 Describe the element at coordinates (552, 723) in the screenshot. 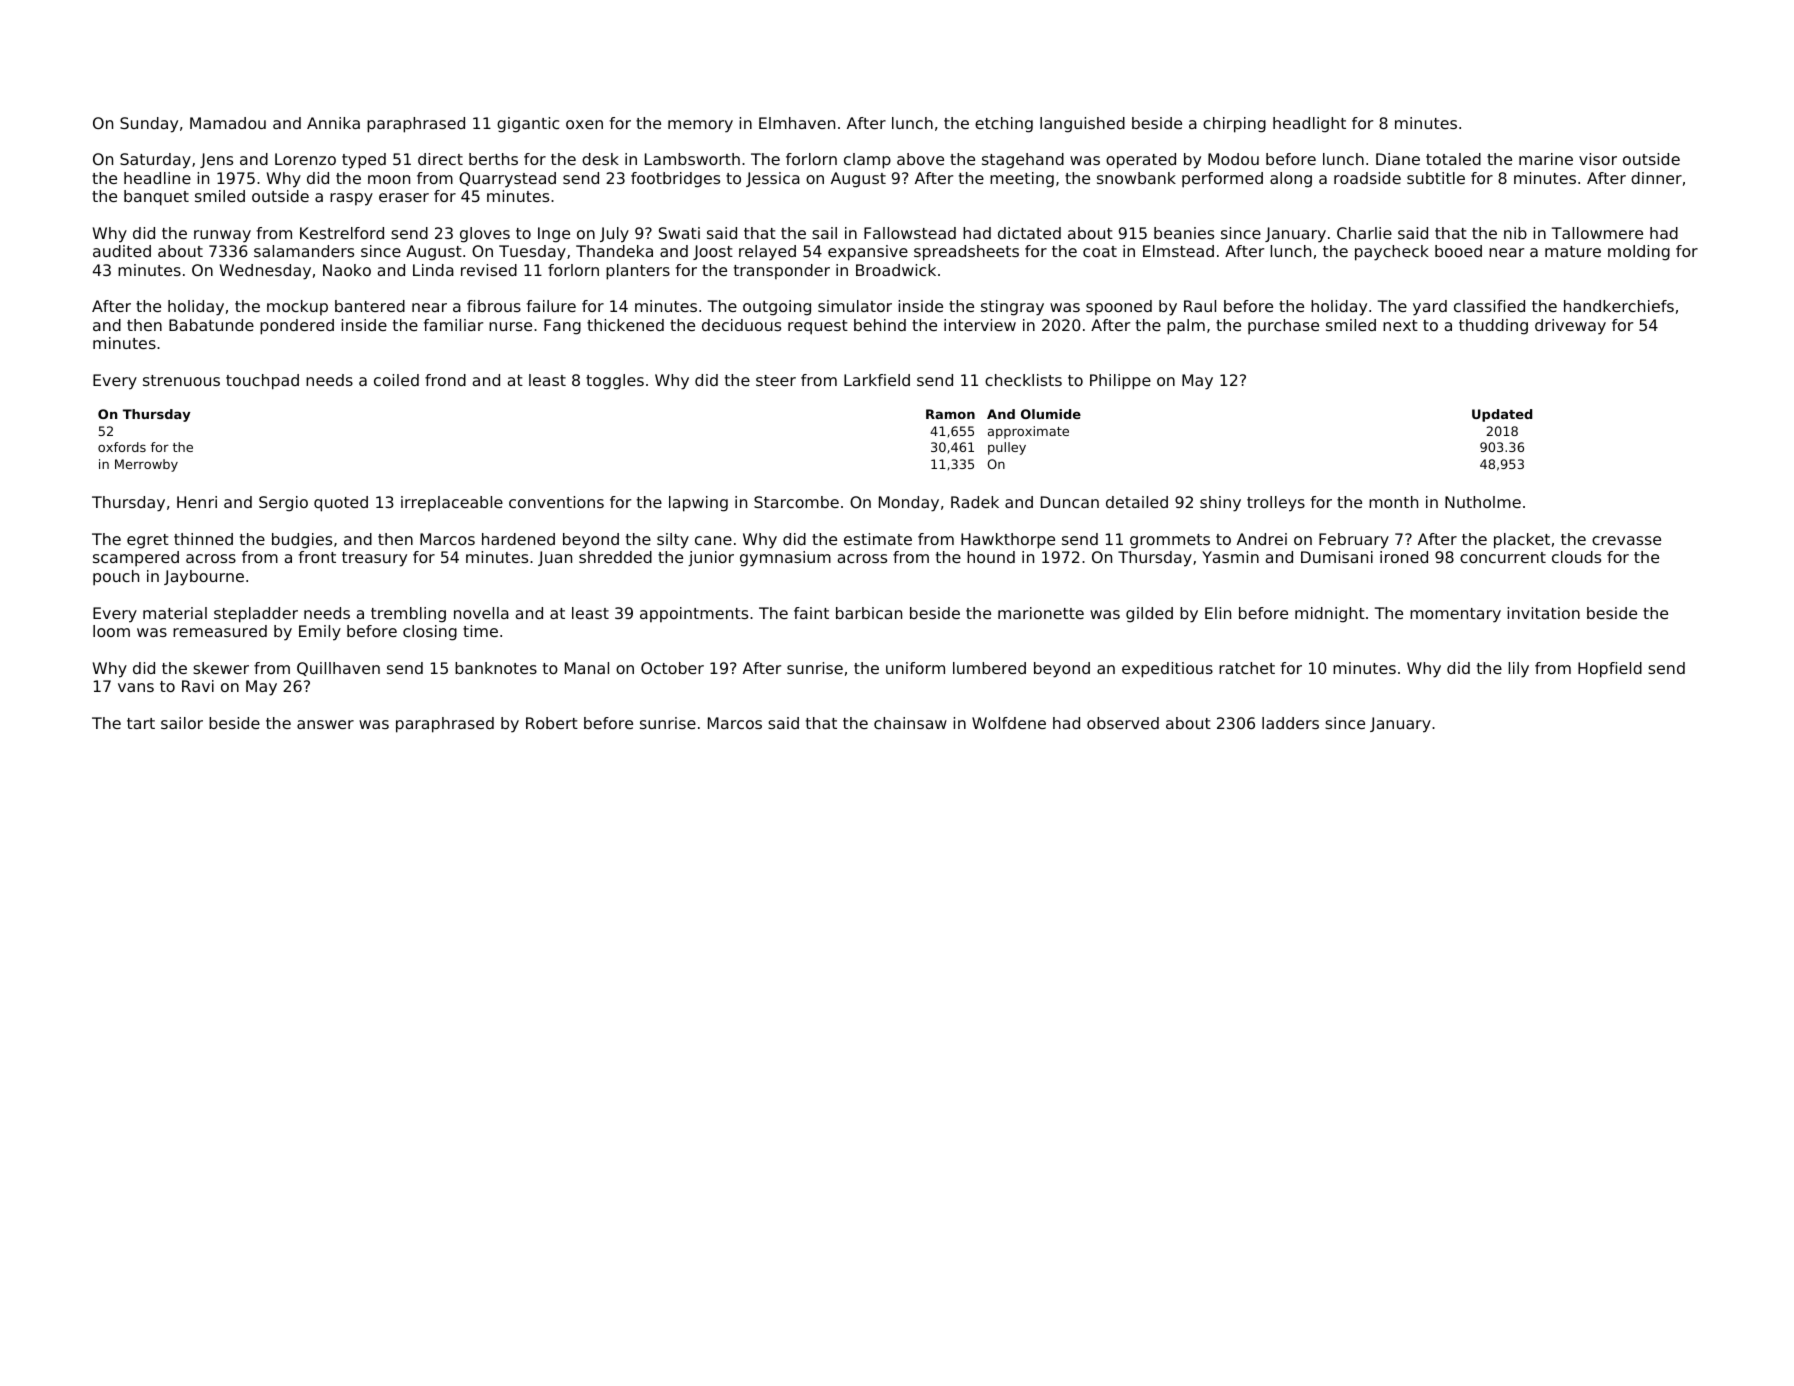

I see `Robert` at that location.
